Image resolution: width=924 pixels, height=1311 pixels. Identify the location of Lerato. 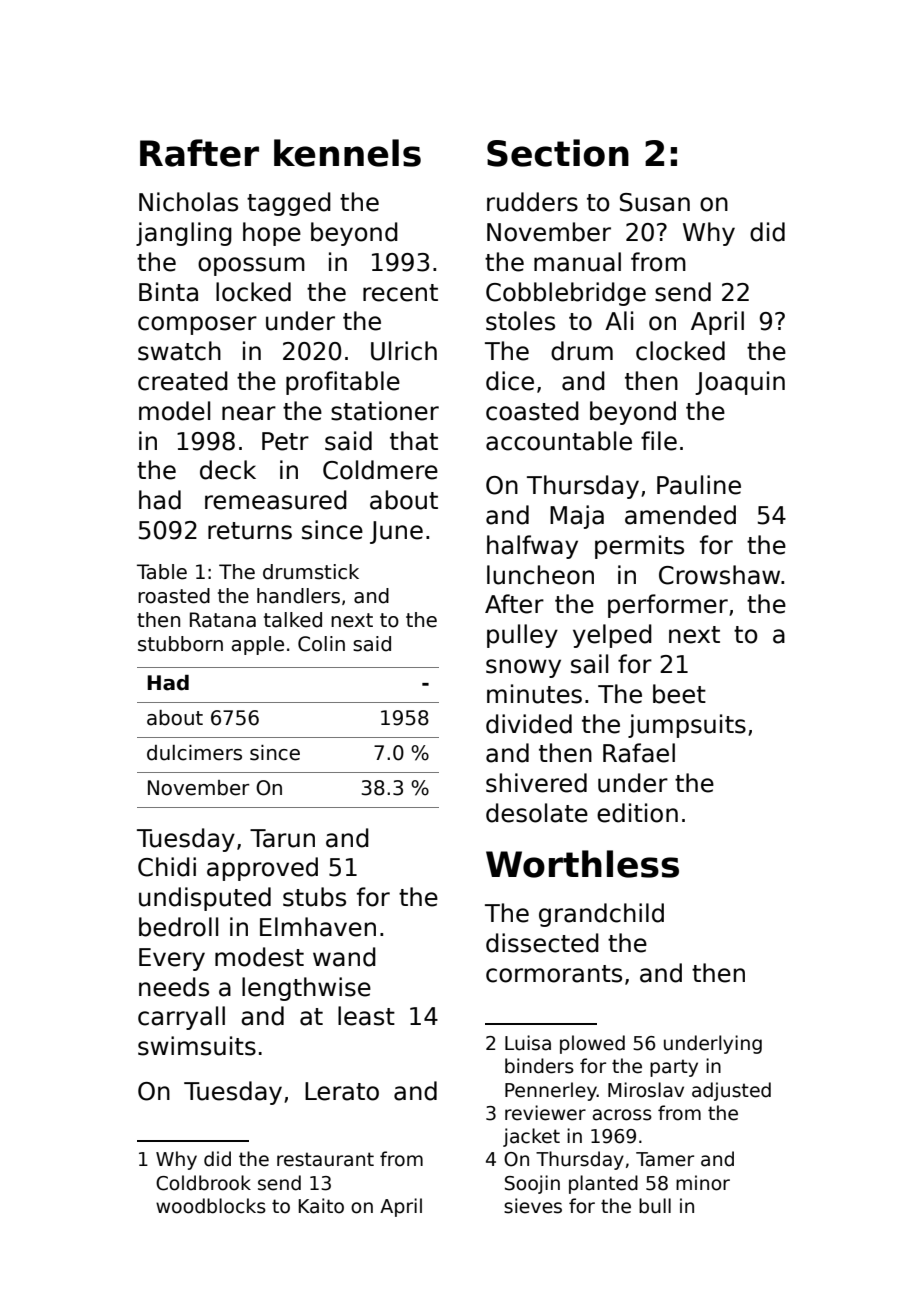
(342, 1091).
